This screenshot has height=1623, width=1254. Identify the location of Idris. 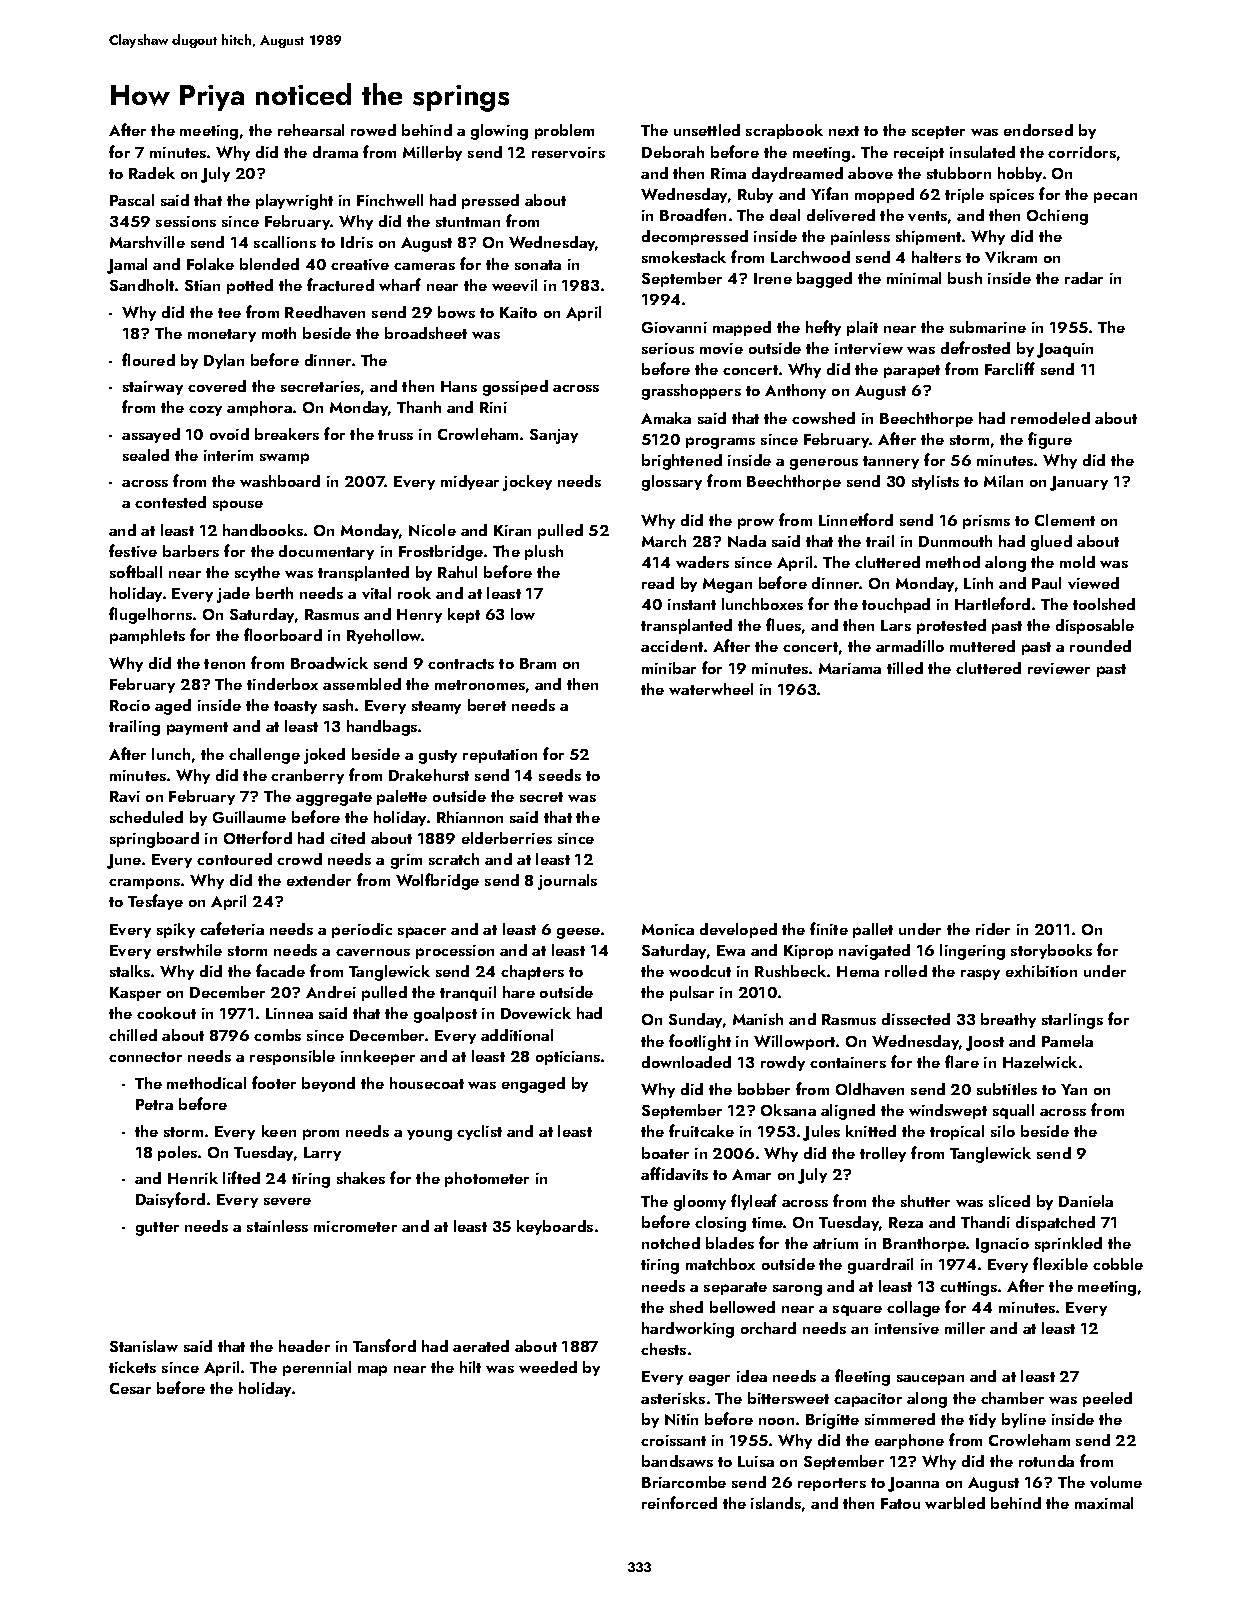
(357, 242).
